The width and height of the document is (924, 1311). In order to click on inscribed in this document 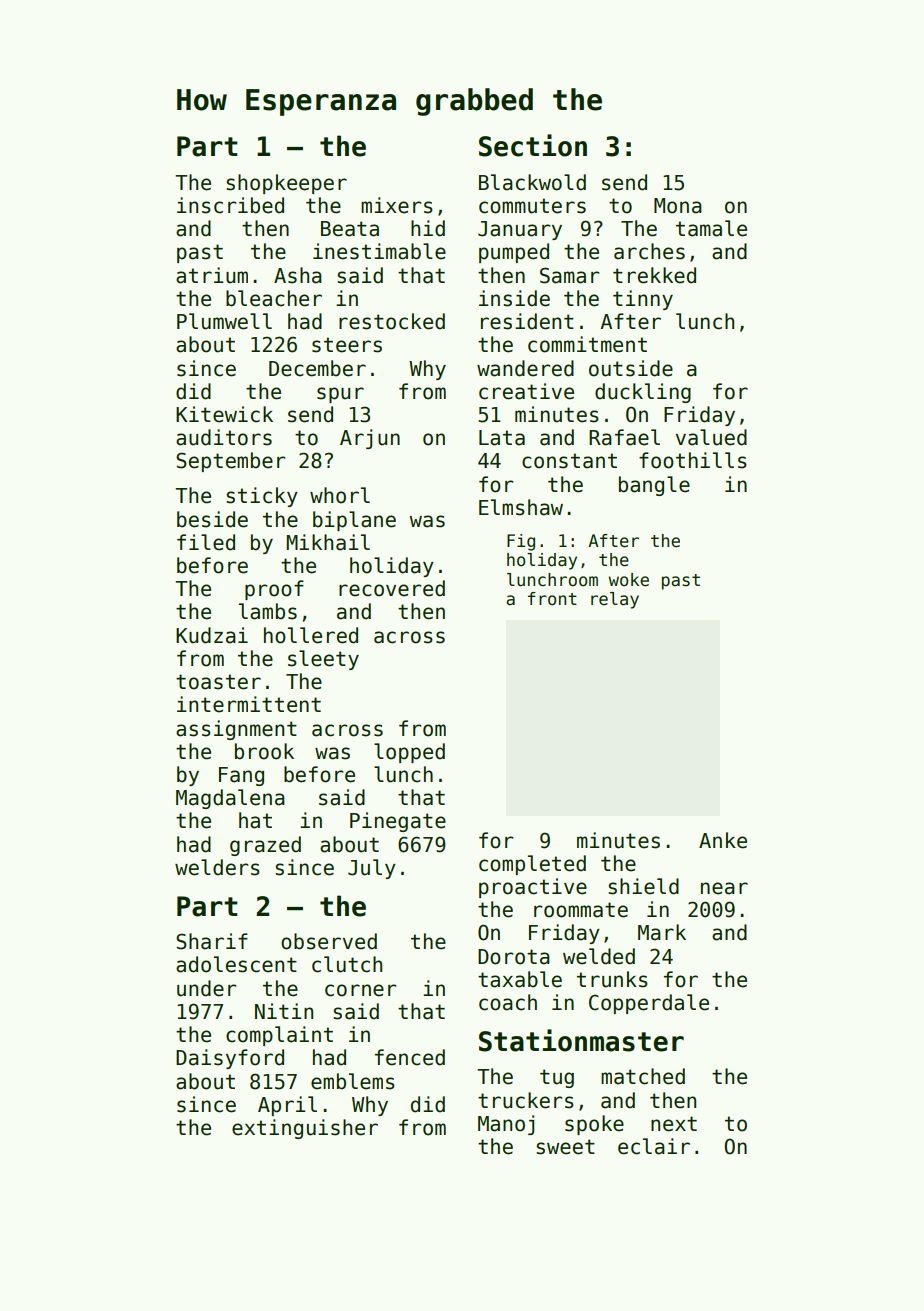, I will do `click(230, 205)`.
